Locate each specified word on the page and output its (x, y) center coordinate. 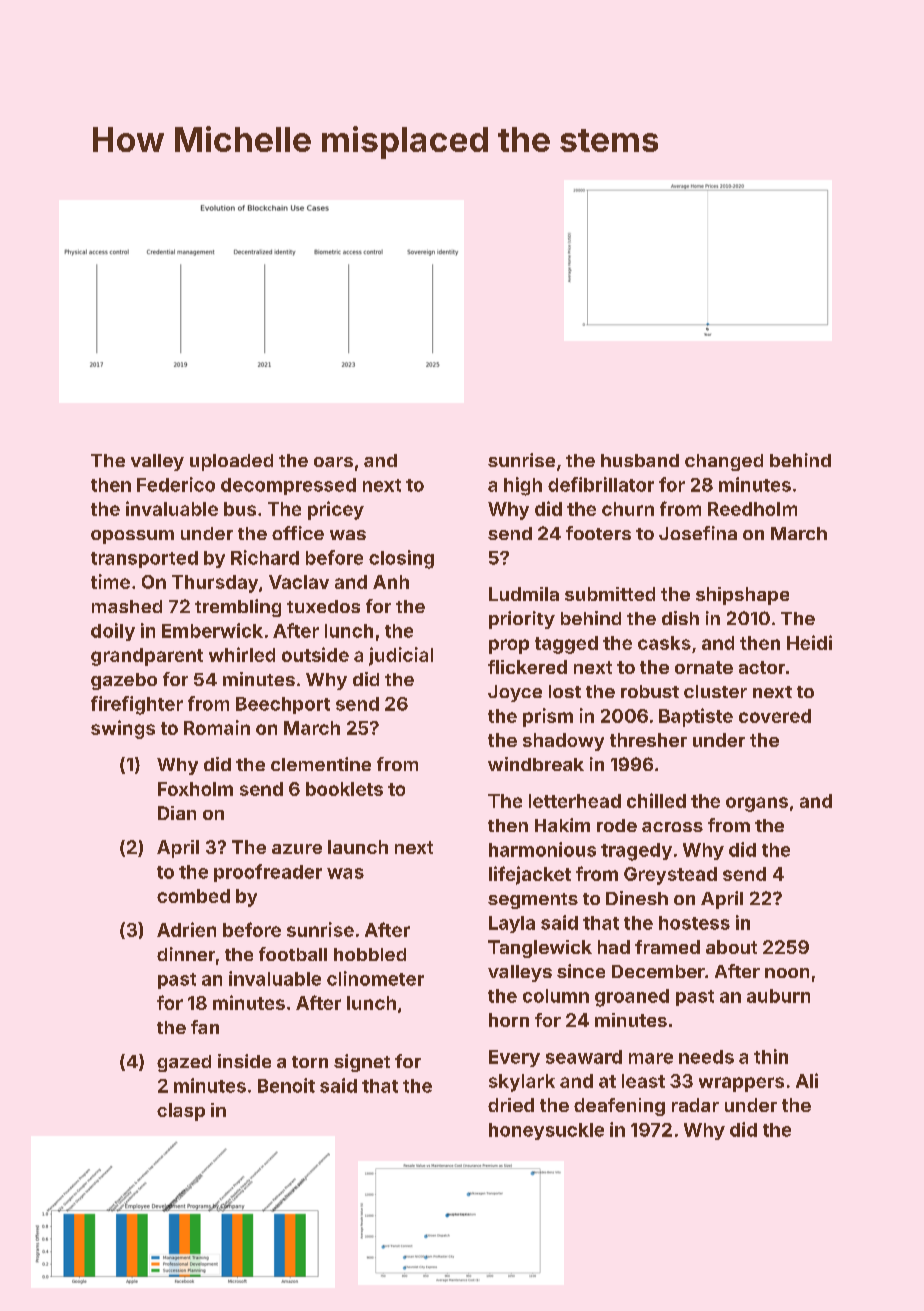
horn (509, 1020)
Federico (176, 484)
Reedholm (752, 509)
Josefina (698, 533)
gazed (184, 1063)
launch (358, 847)
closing (401, 559)
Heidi (809, 642)
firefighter (137, 705)
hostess (694, 923)
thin (771, 1056)
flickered (527, 667)
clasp (181, 1112)
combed (193, 896)
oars (333, 462)
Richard (265, 557)
